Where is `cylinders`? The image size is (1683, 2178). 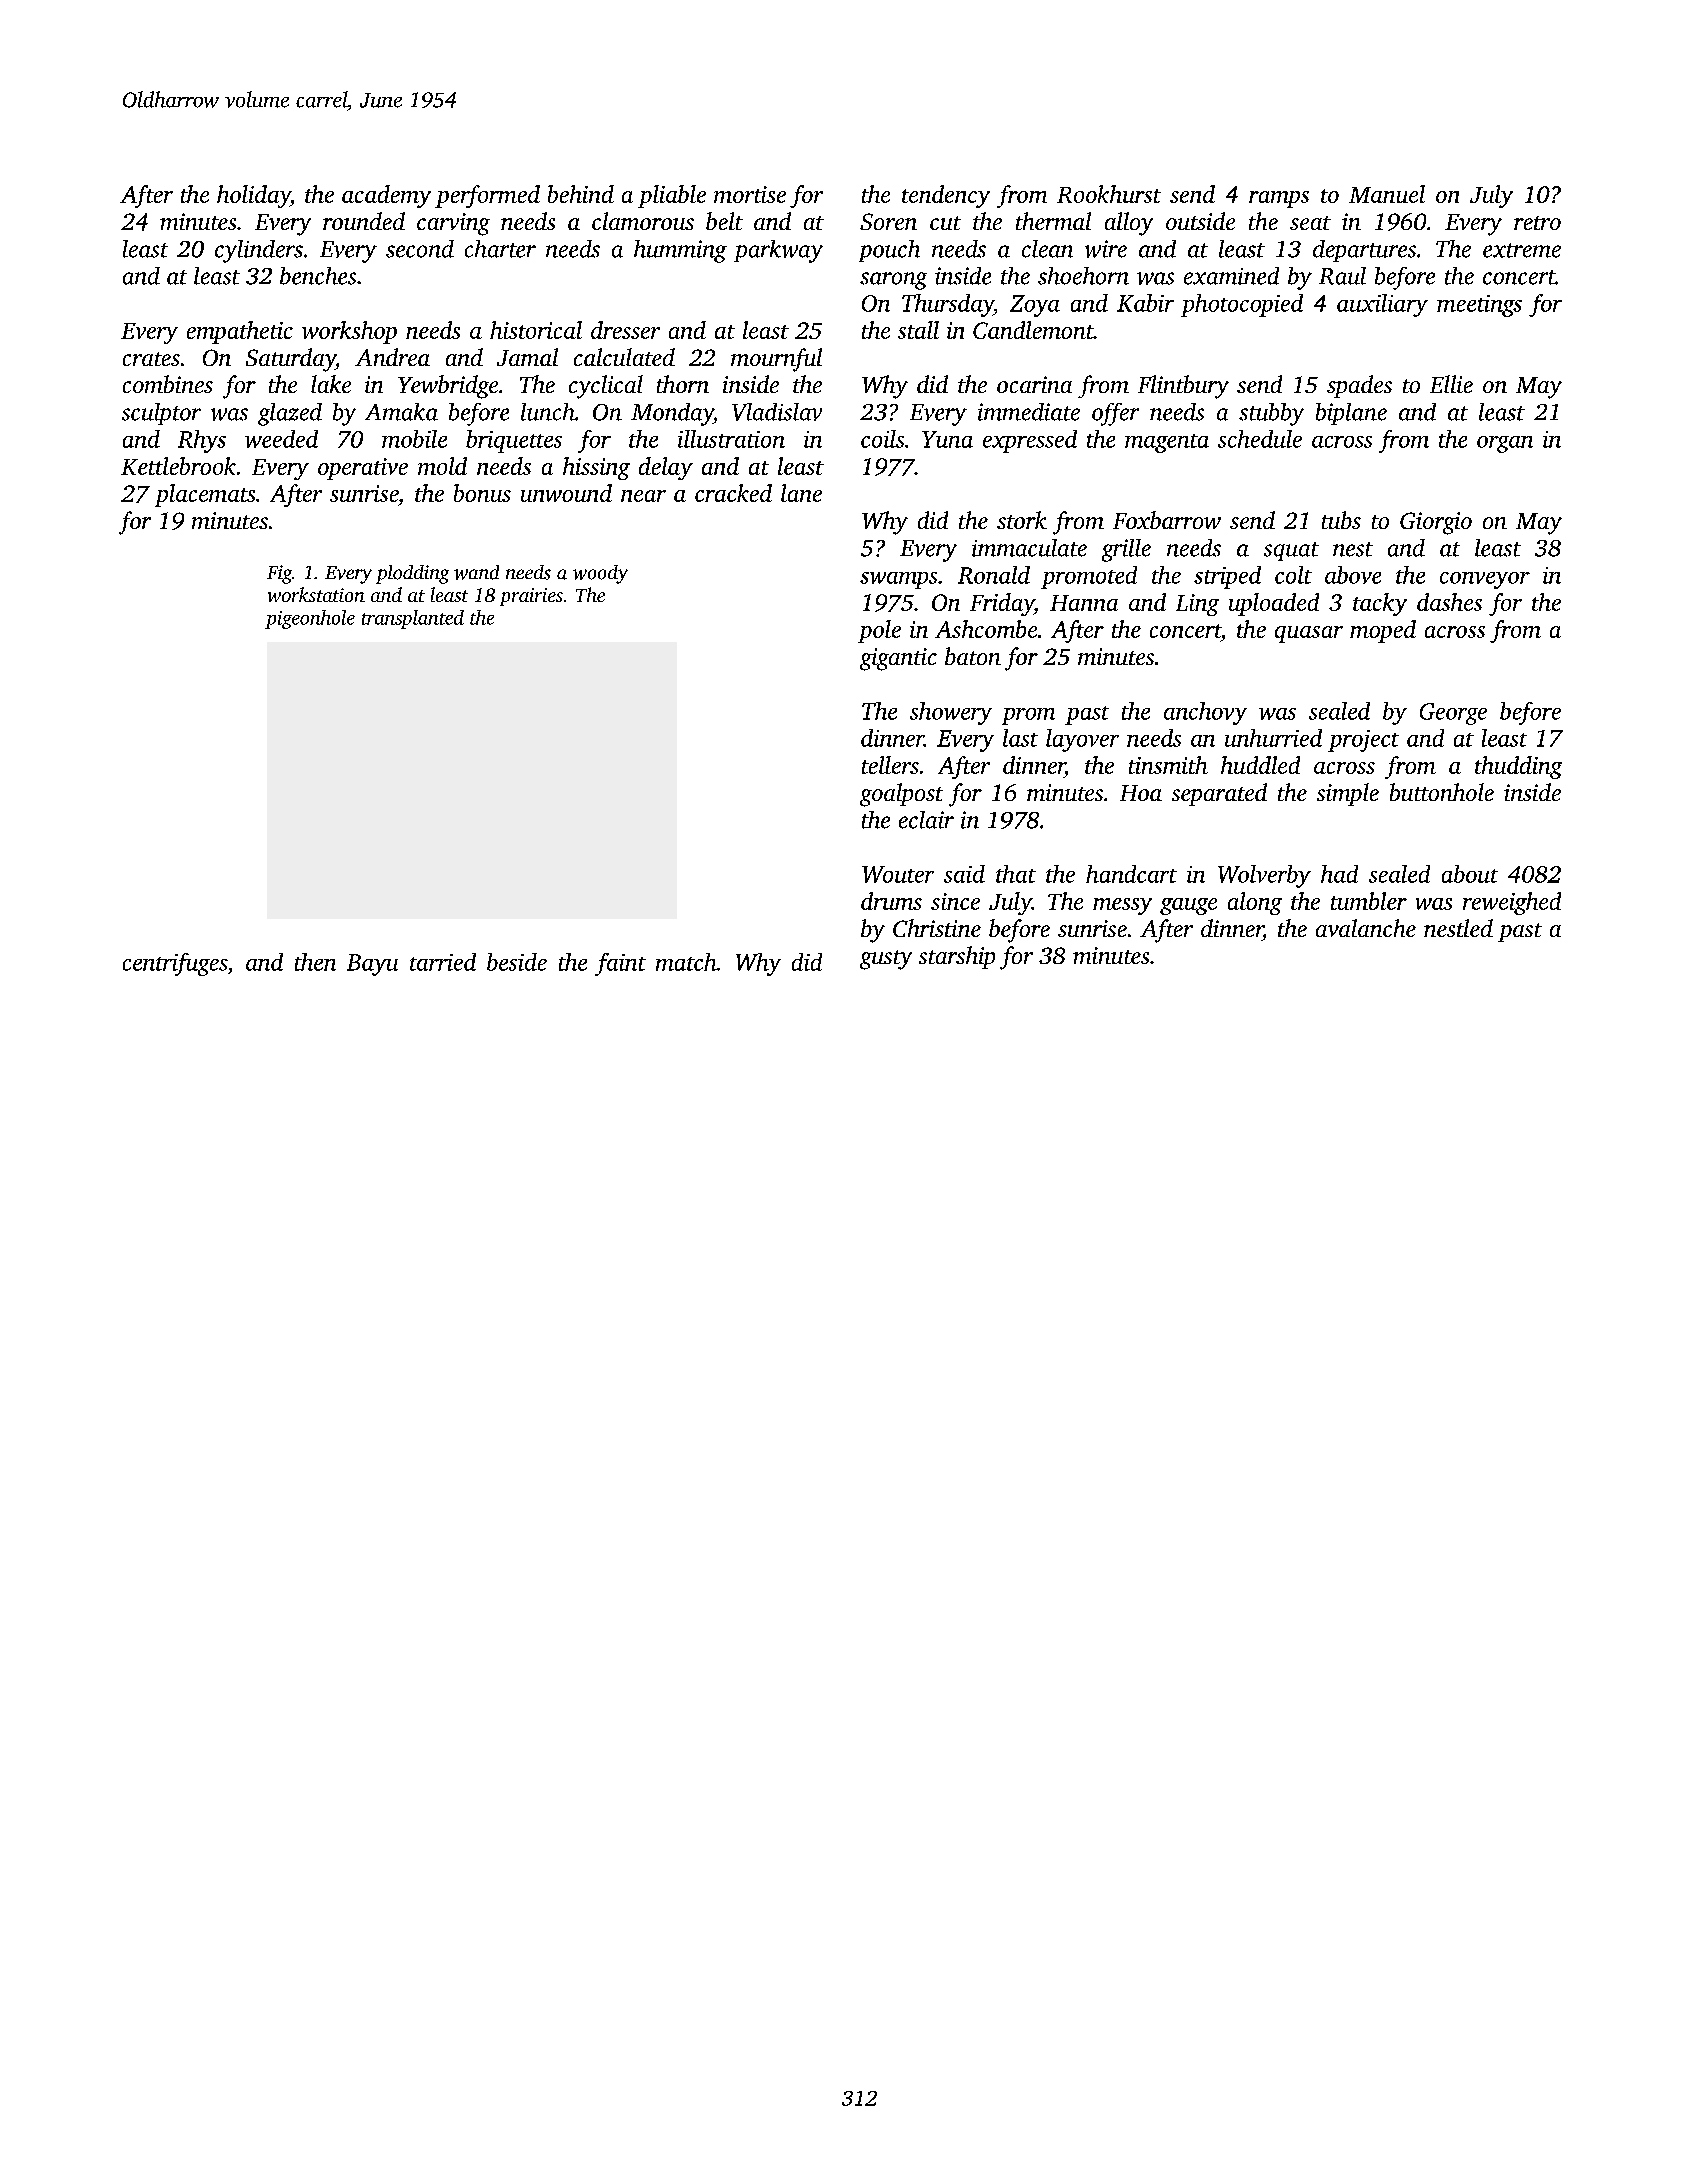
cylinders is located at coordinates (259, 251).
